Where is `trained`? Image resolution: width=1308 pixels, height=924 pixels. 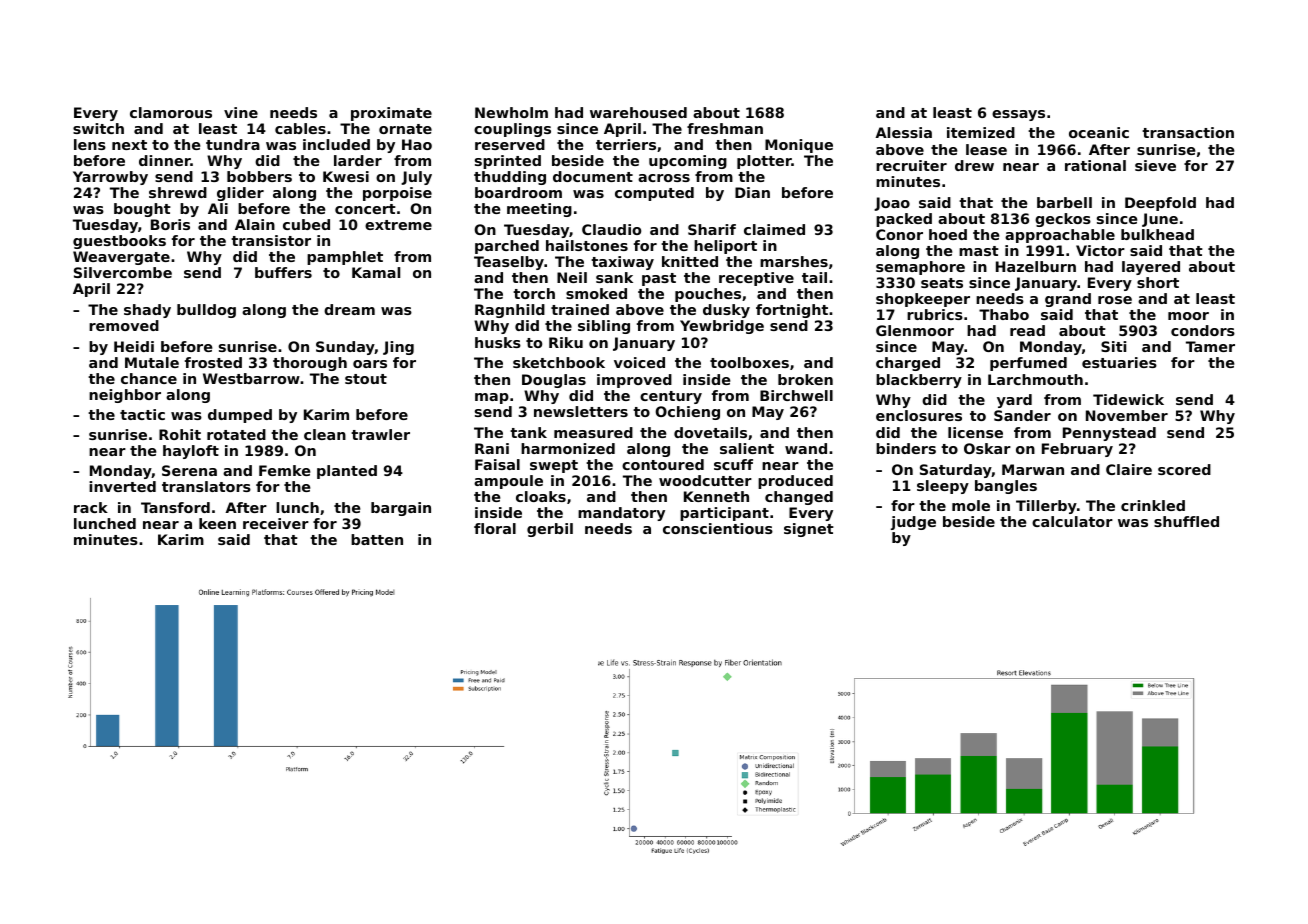 trained is located at coordinates (580, 309).
